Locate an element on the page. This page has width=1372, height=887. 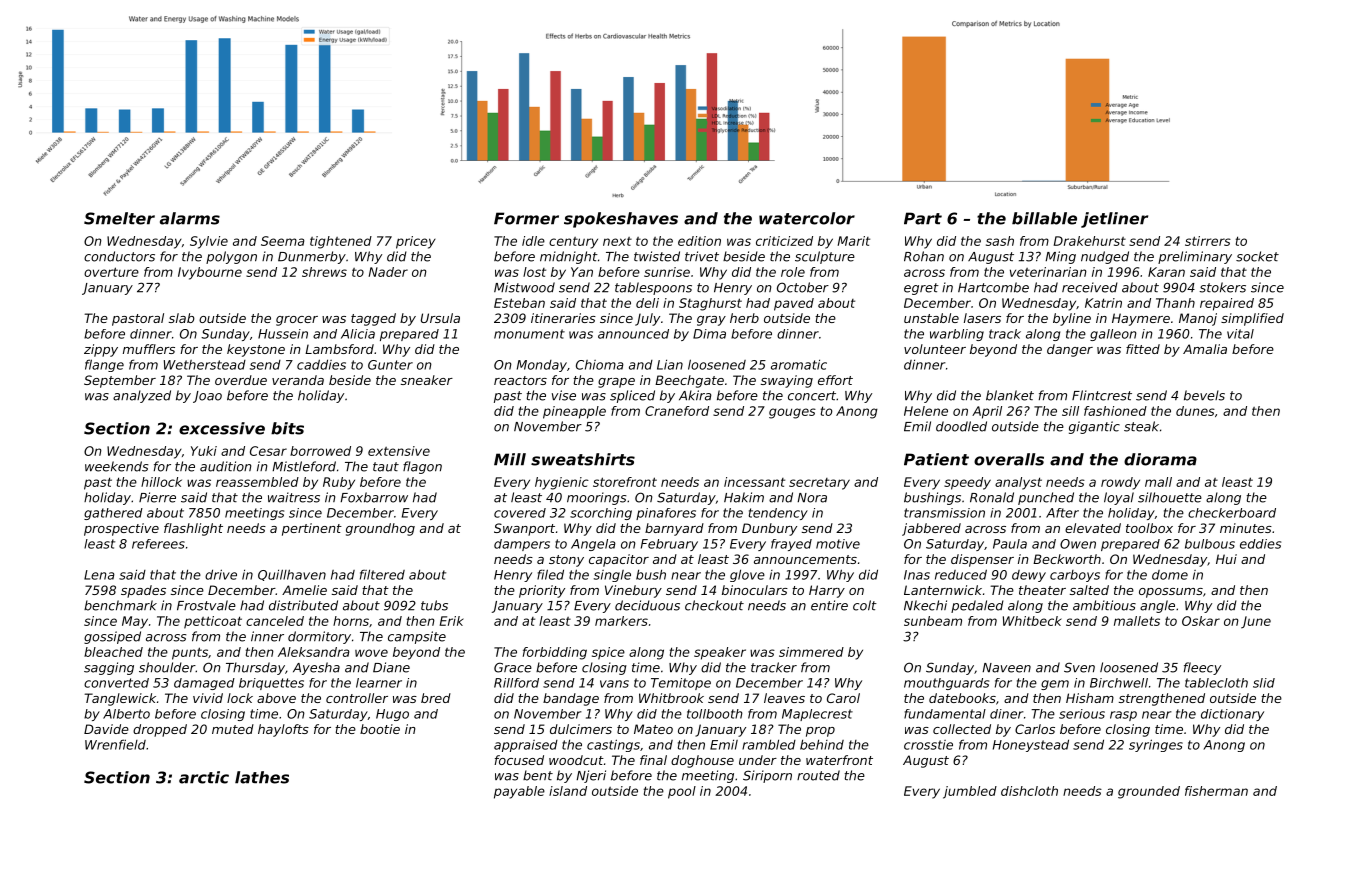
swaying is located at coordinates (787, 381).
